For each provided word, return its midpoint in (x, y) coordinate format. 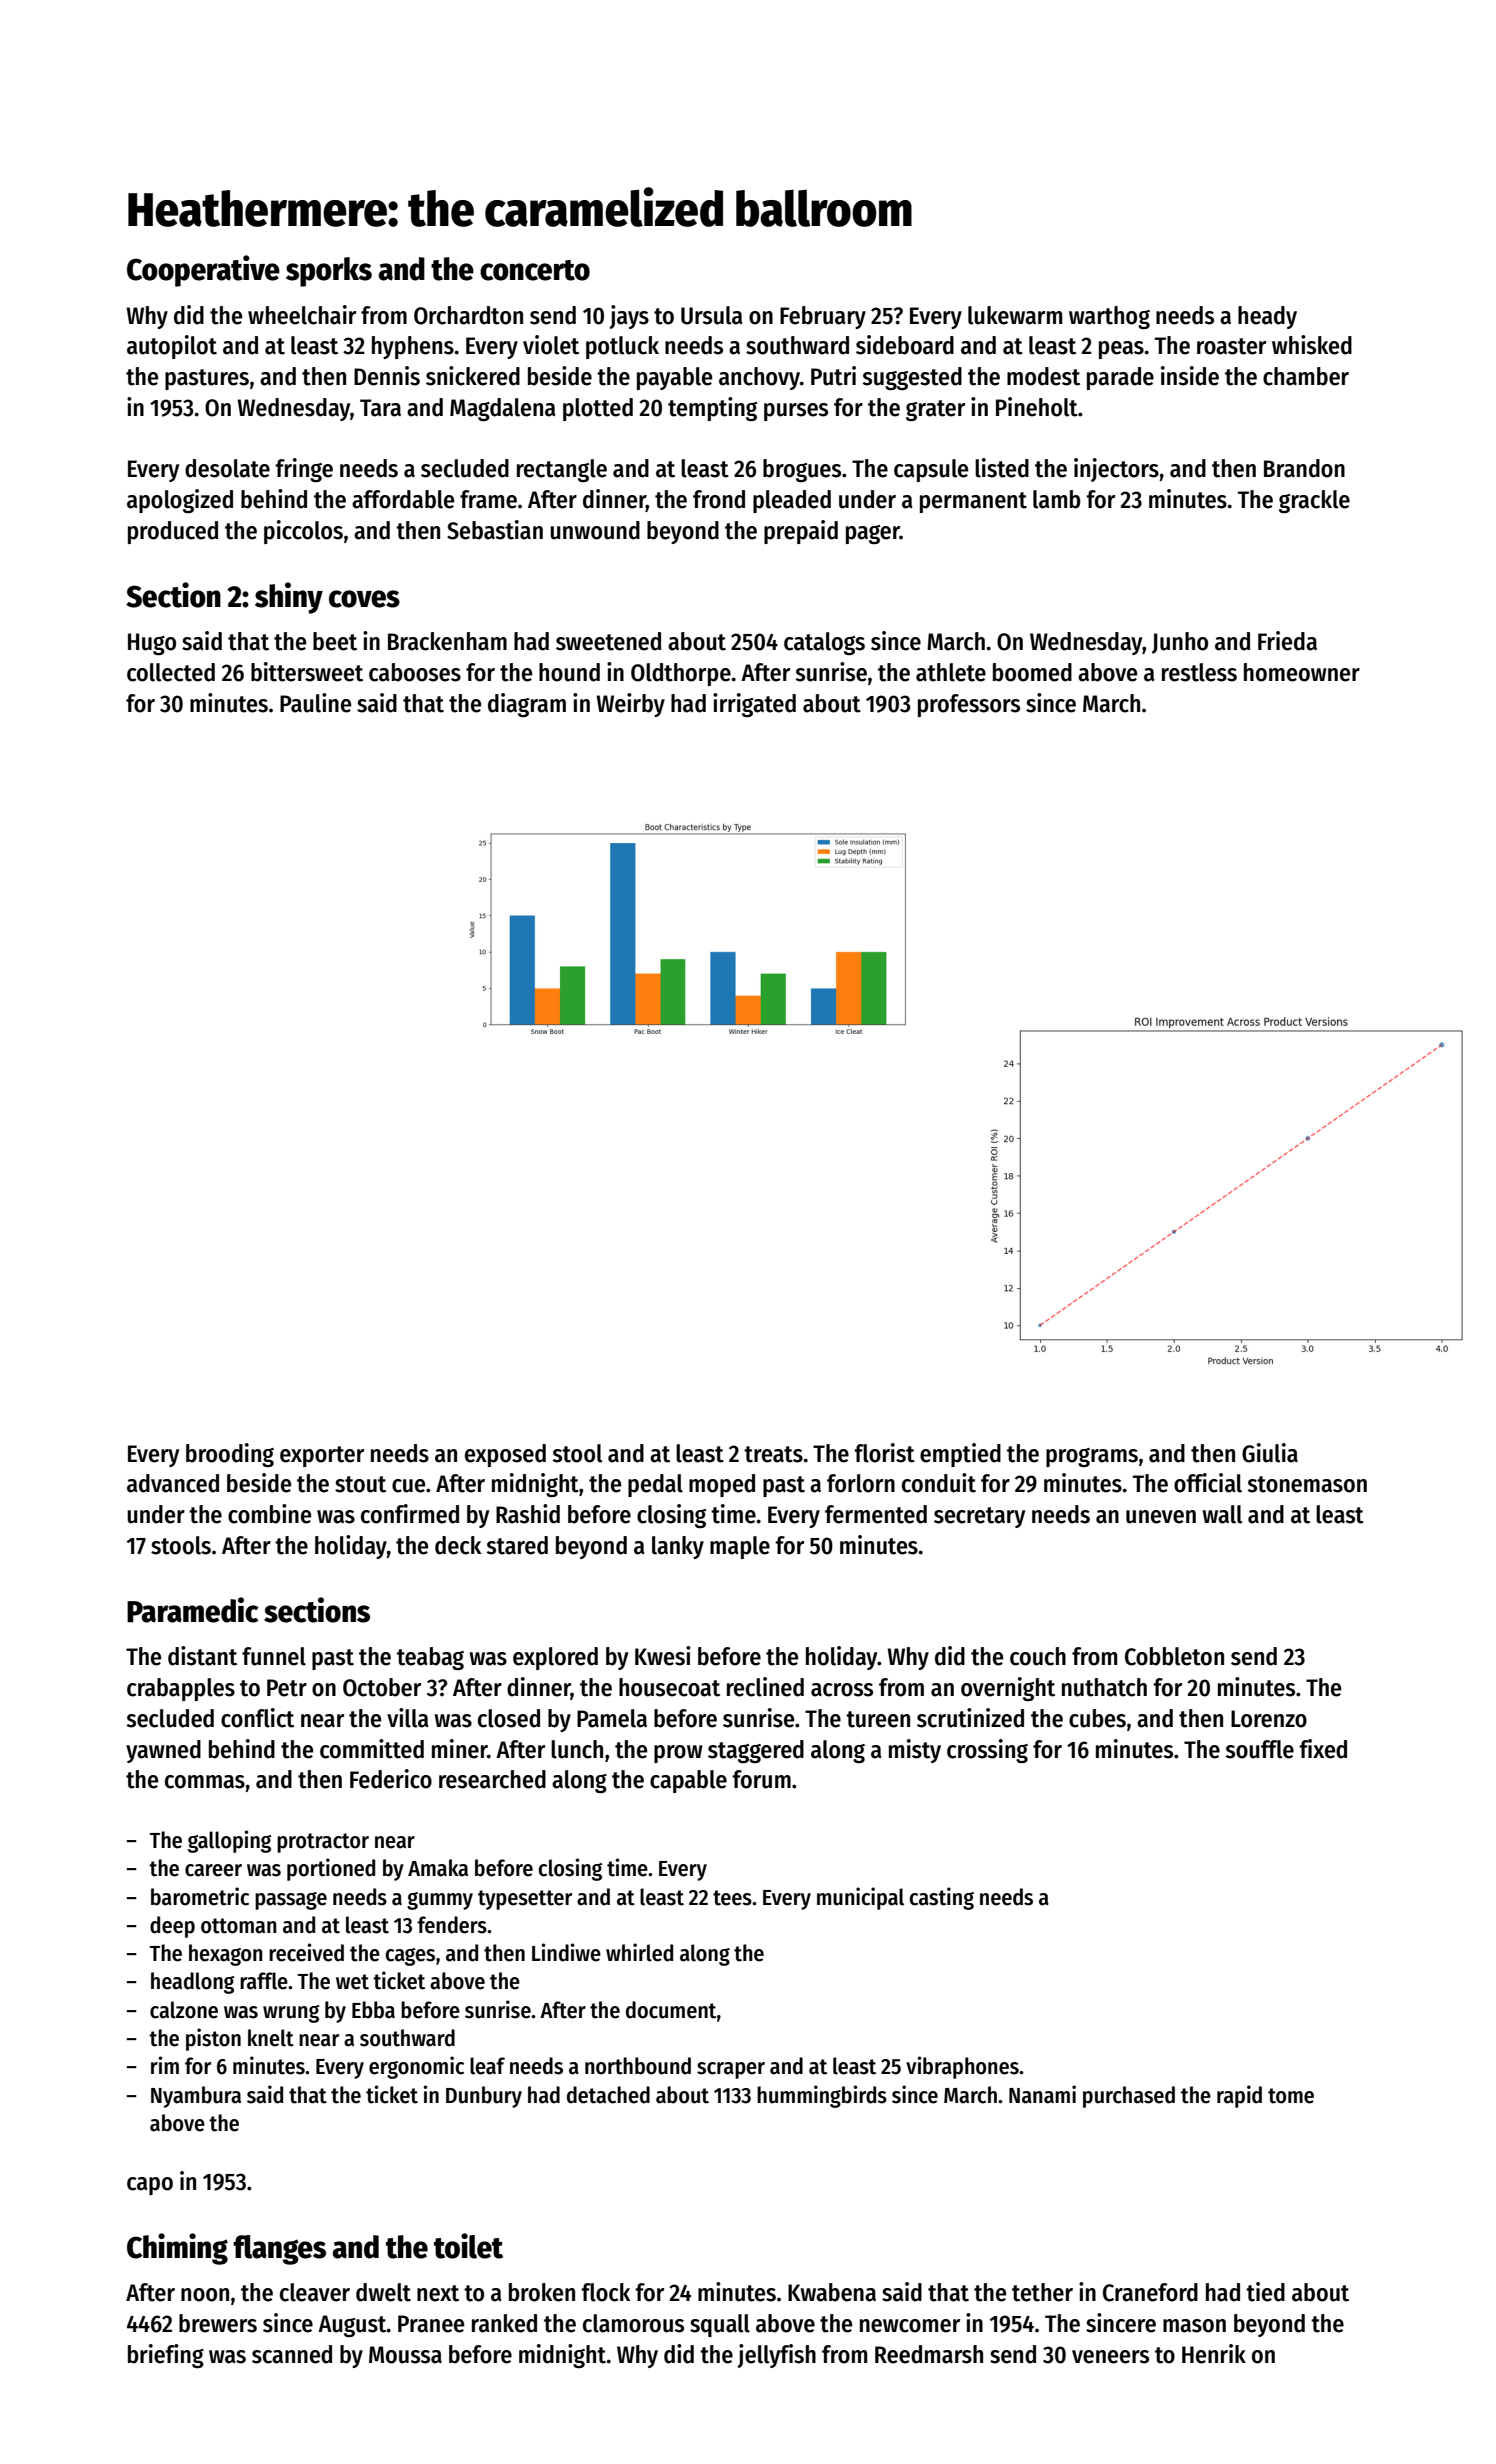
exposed (505, 1455)
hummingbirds (822, 2096)
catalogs (824, 643)
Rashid (528, 1514)
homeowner (1302, 672)
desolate (227, 468)
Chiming (177, 2249)
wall (1222, 1514)
